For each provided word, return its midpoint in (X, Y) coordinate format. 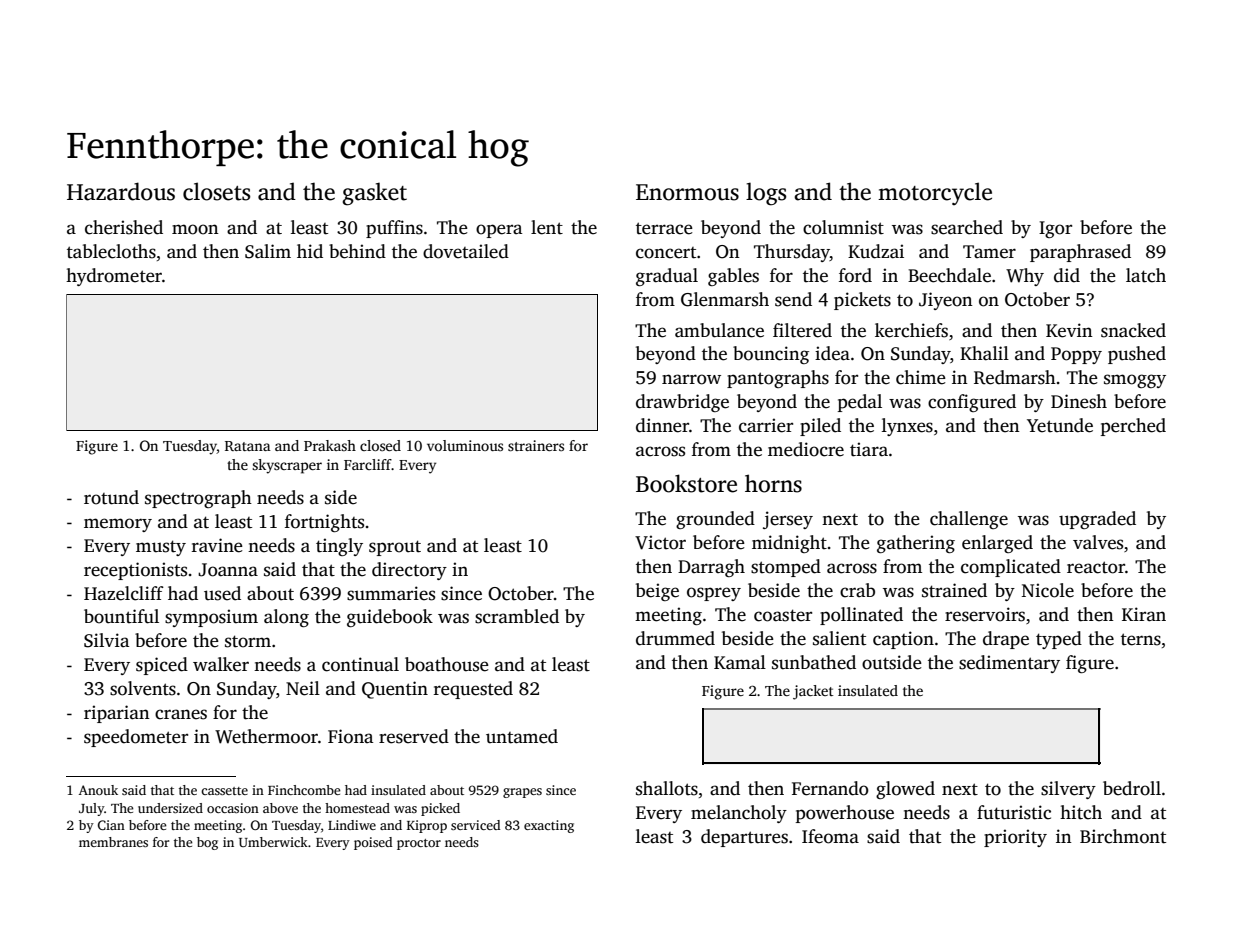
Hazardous (121, 191)
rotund (111, 497)
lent (547, 227)
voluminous (465, 445)
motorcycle (935, 193)
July (91, 809)
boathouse (447, 664)
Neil (303, 688)
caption (903, 640)
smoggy (1135, 381)
